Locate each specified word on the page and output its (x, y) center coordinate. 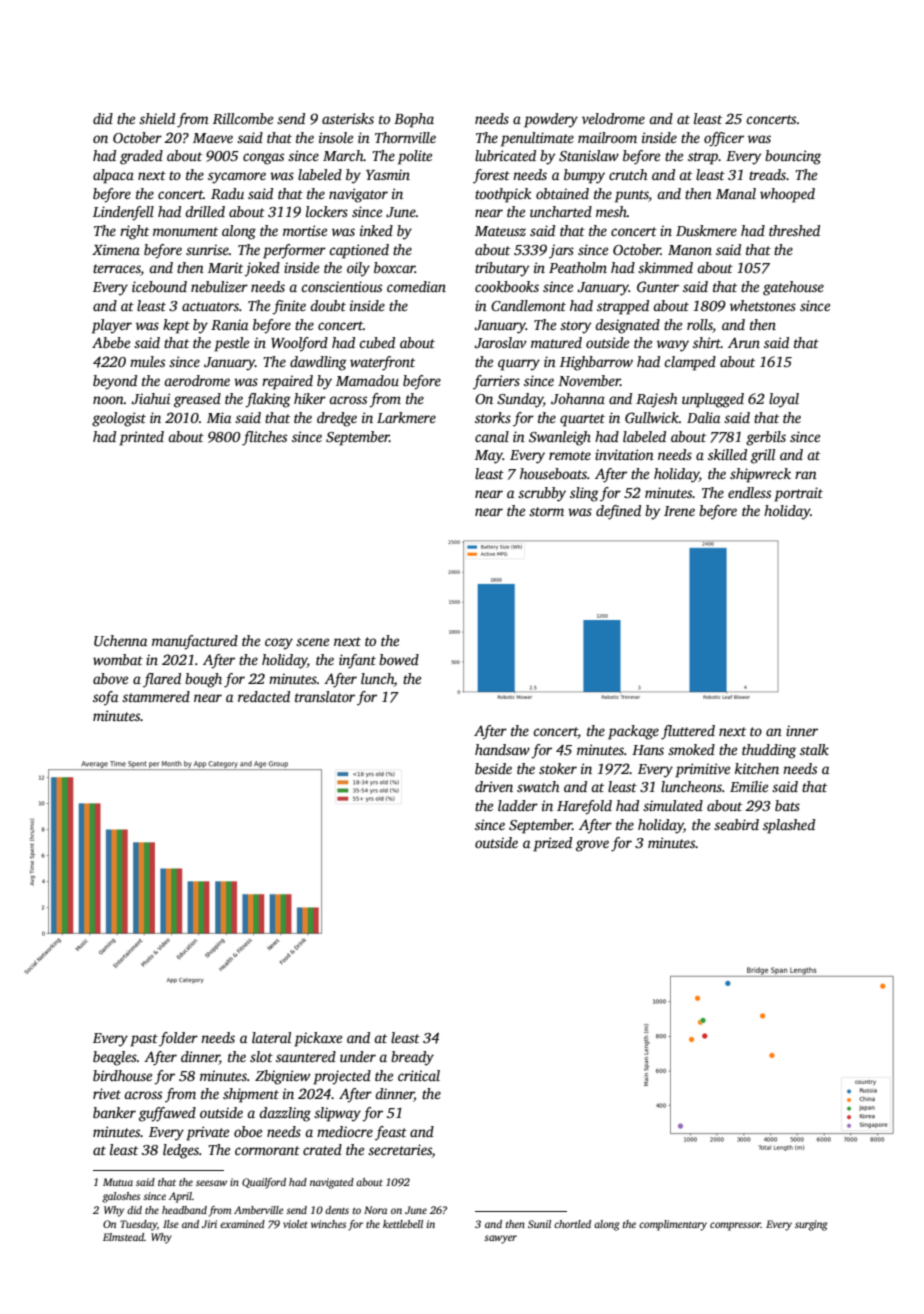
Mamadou (367, 380)
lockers (327, 211)
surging (811, 1225)
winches (328, 1224)
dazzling (285, 1114)
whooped (787, 195)
